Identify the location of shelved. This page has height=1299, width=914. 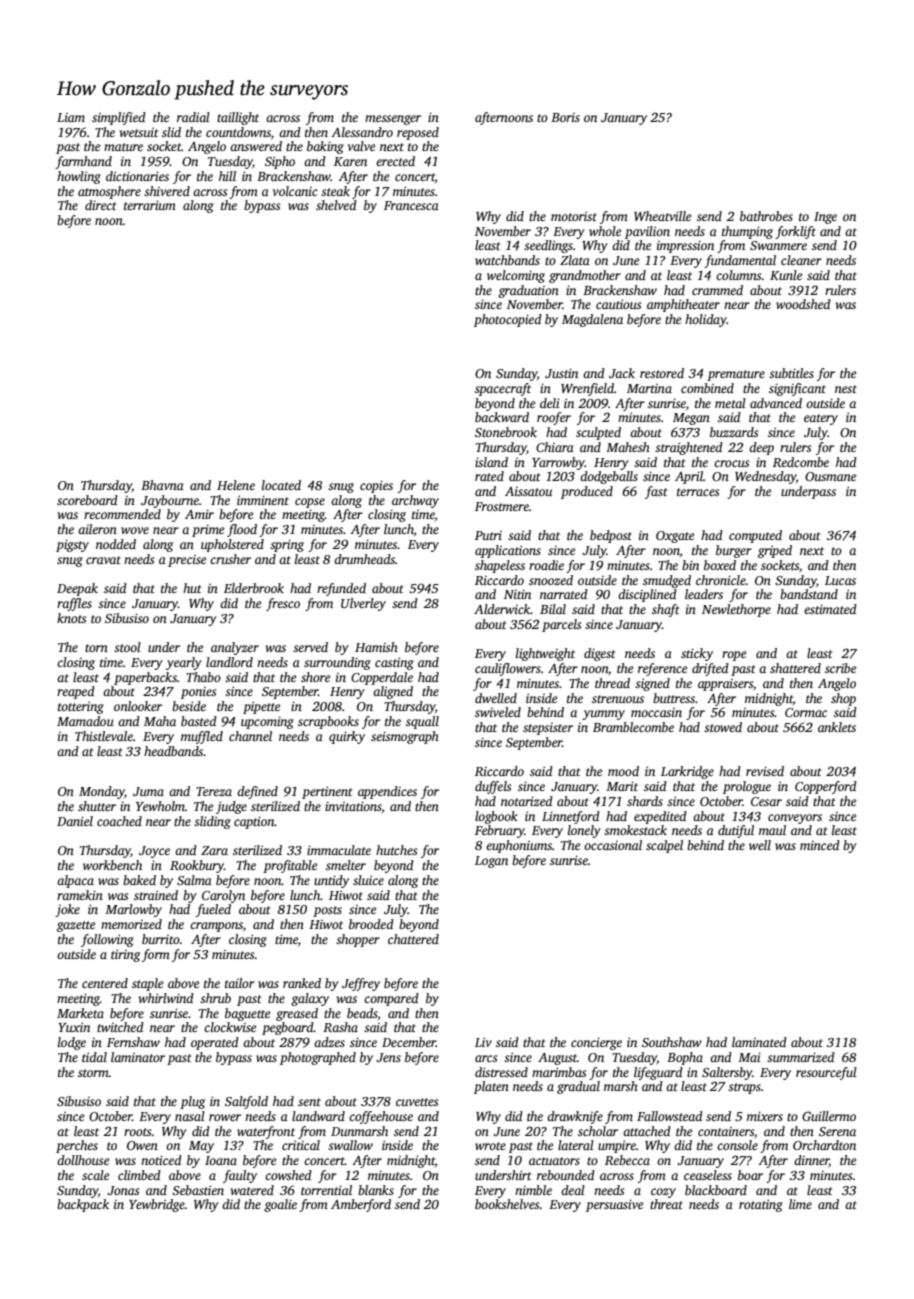
(336, 205).
